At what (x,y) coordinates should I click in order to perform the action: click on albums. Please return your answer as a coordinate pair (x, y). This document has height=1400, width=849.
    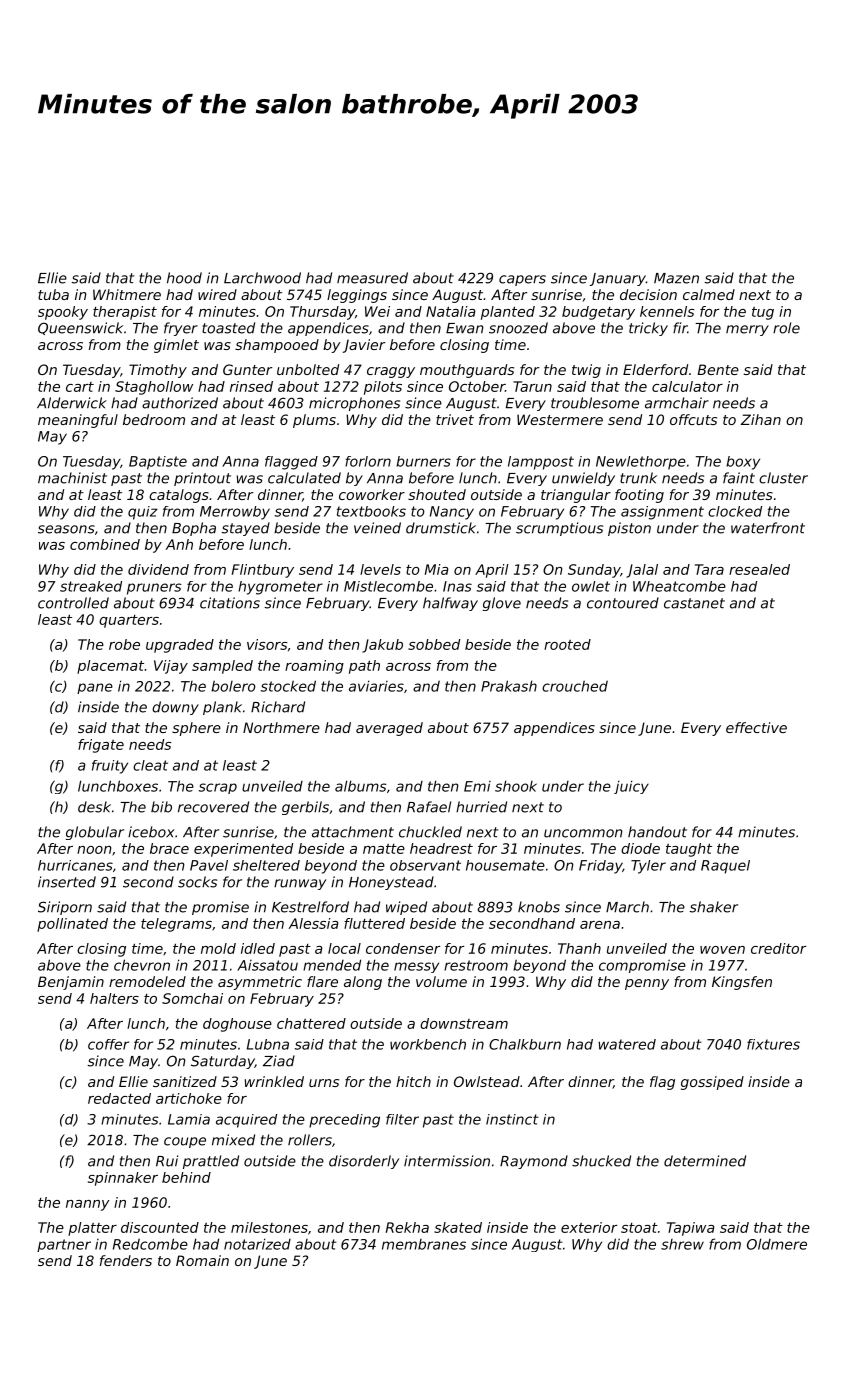
    Looking at the image, I should click on (360, 786).
